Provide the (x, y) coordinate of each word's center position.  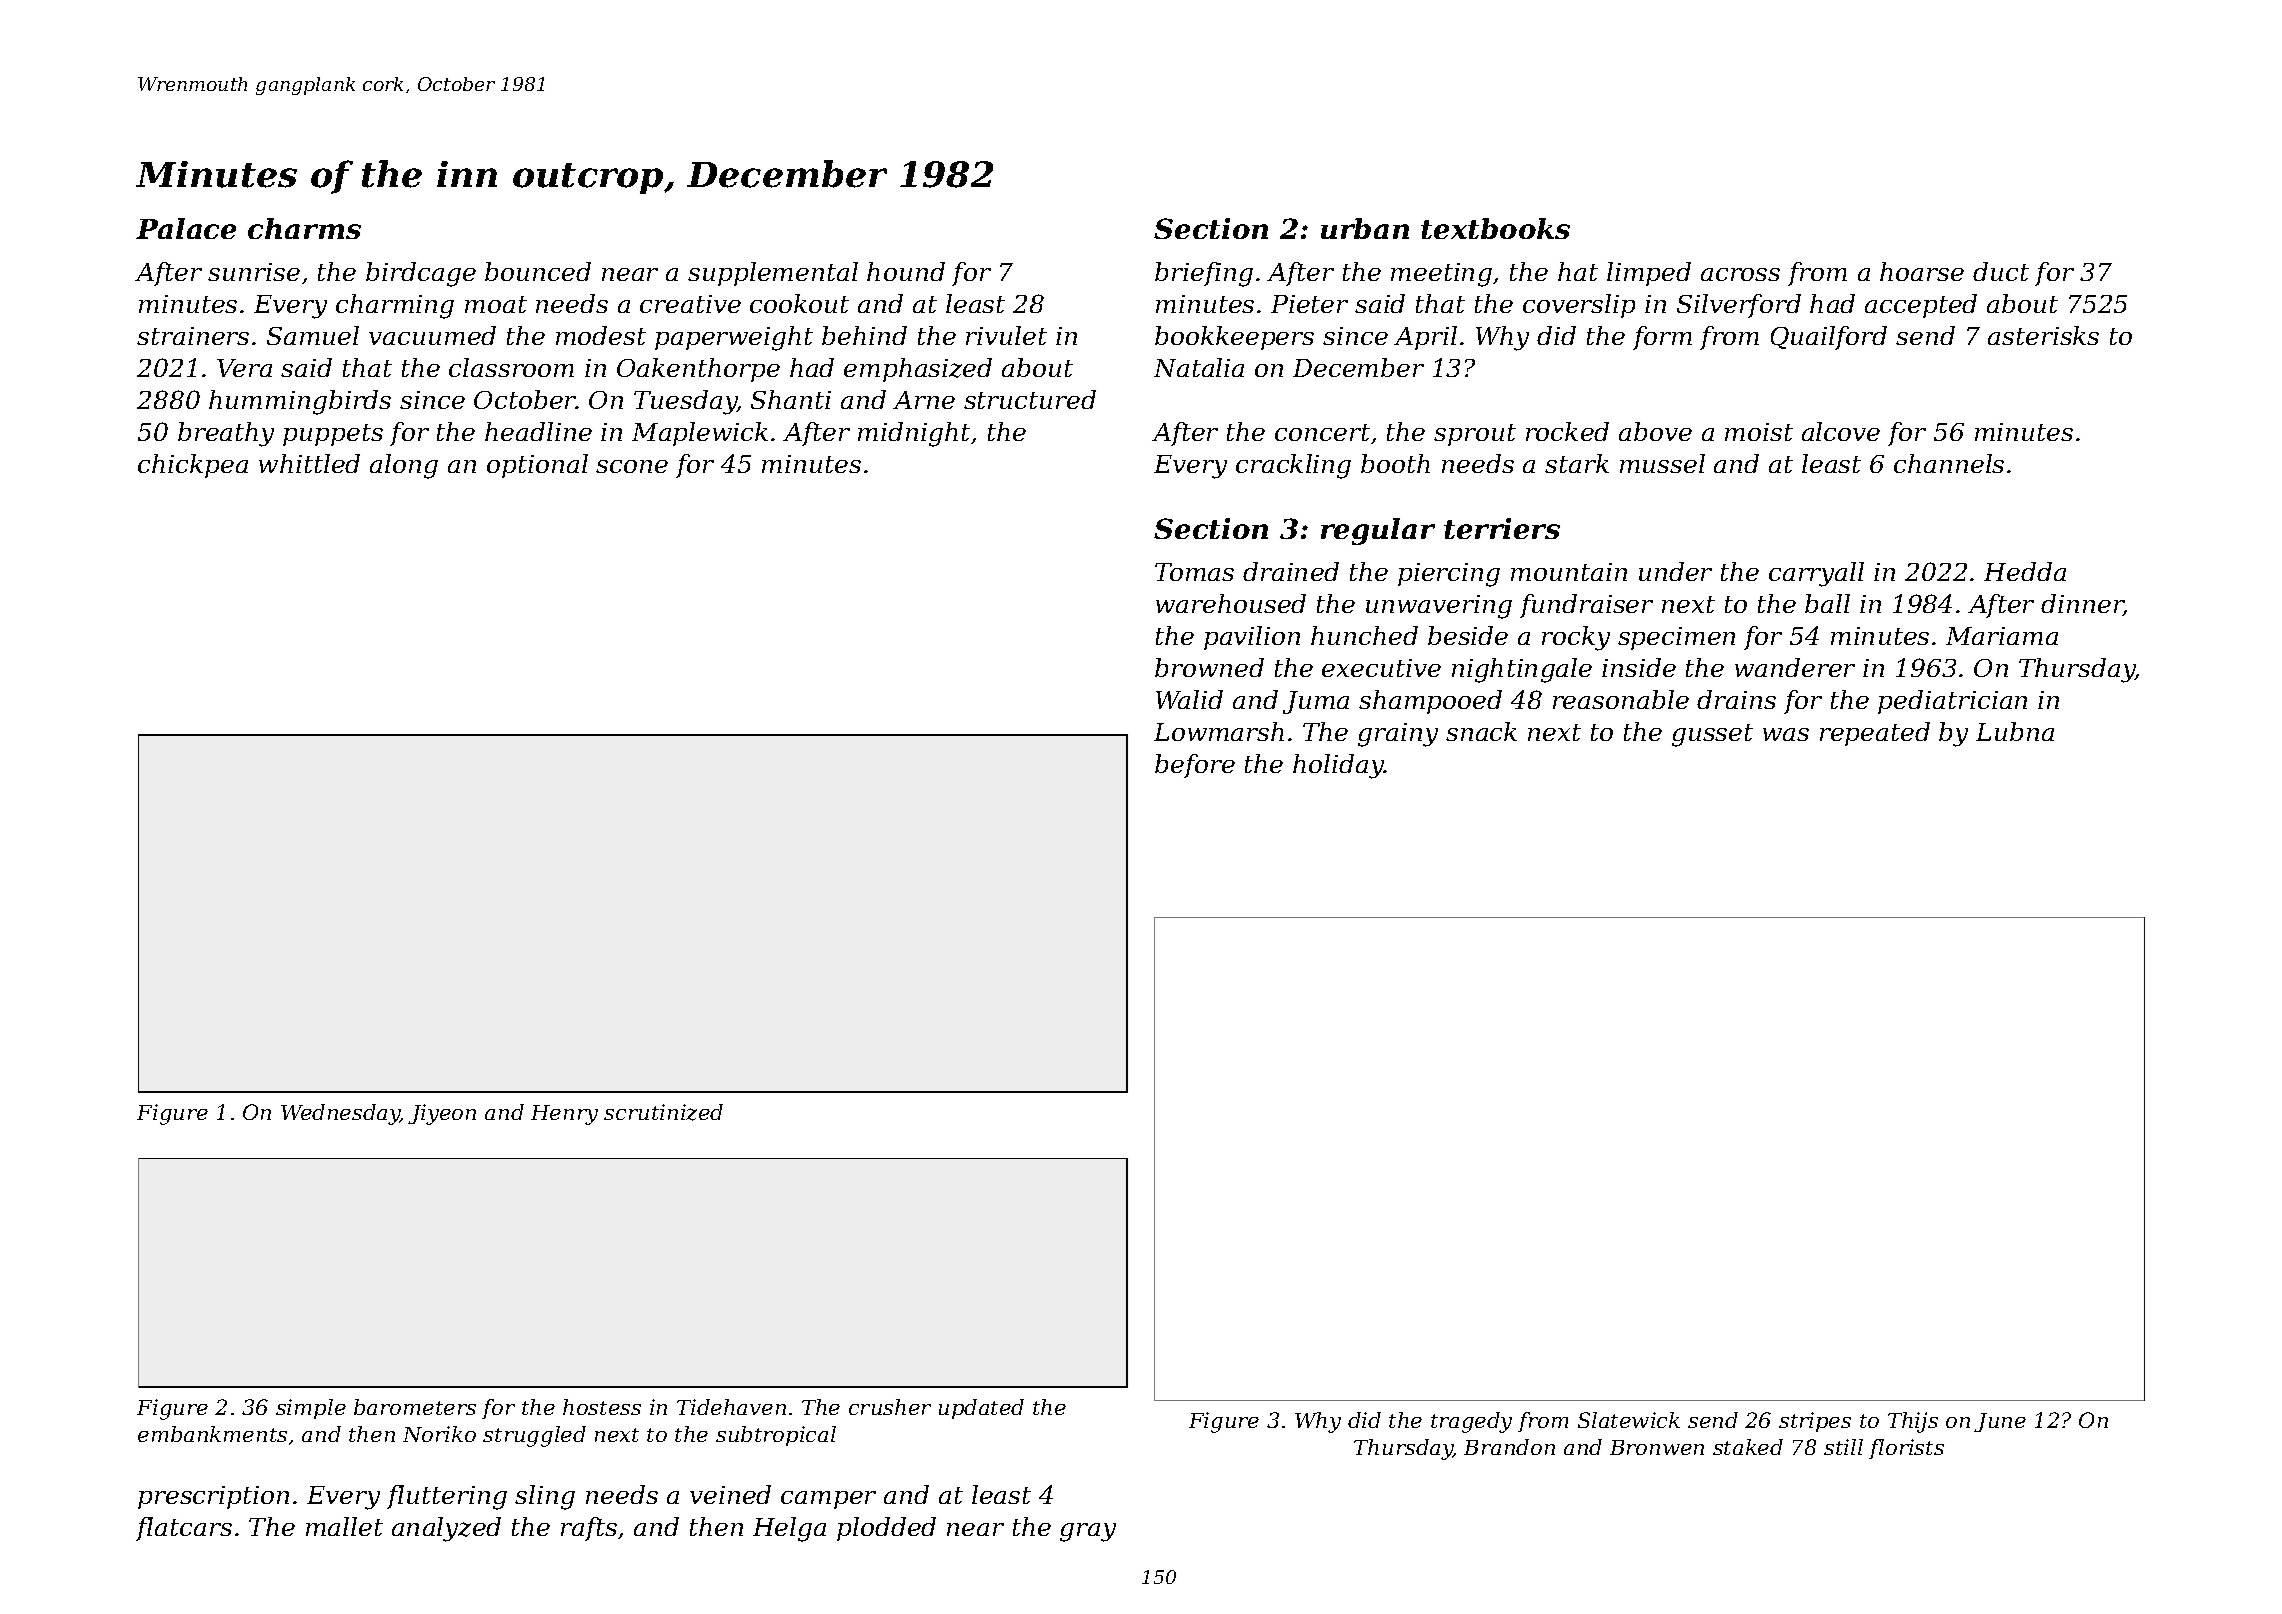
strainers (193, 336)
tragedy (1471, 1422)
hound (906, 271)
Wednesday (340, 1114)
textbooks (1495, 228)
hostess (602, 1407)
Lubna (2015, 731)
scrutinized (663, 1112)
